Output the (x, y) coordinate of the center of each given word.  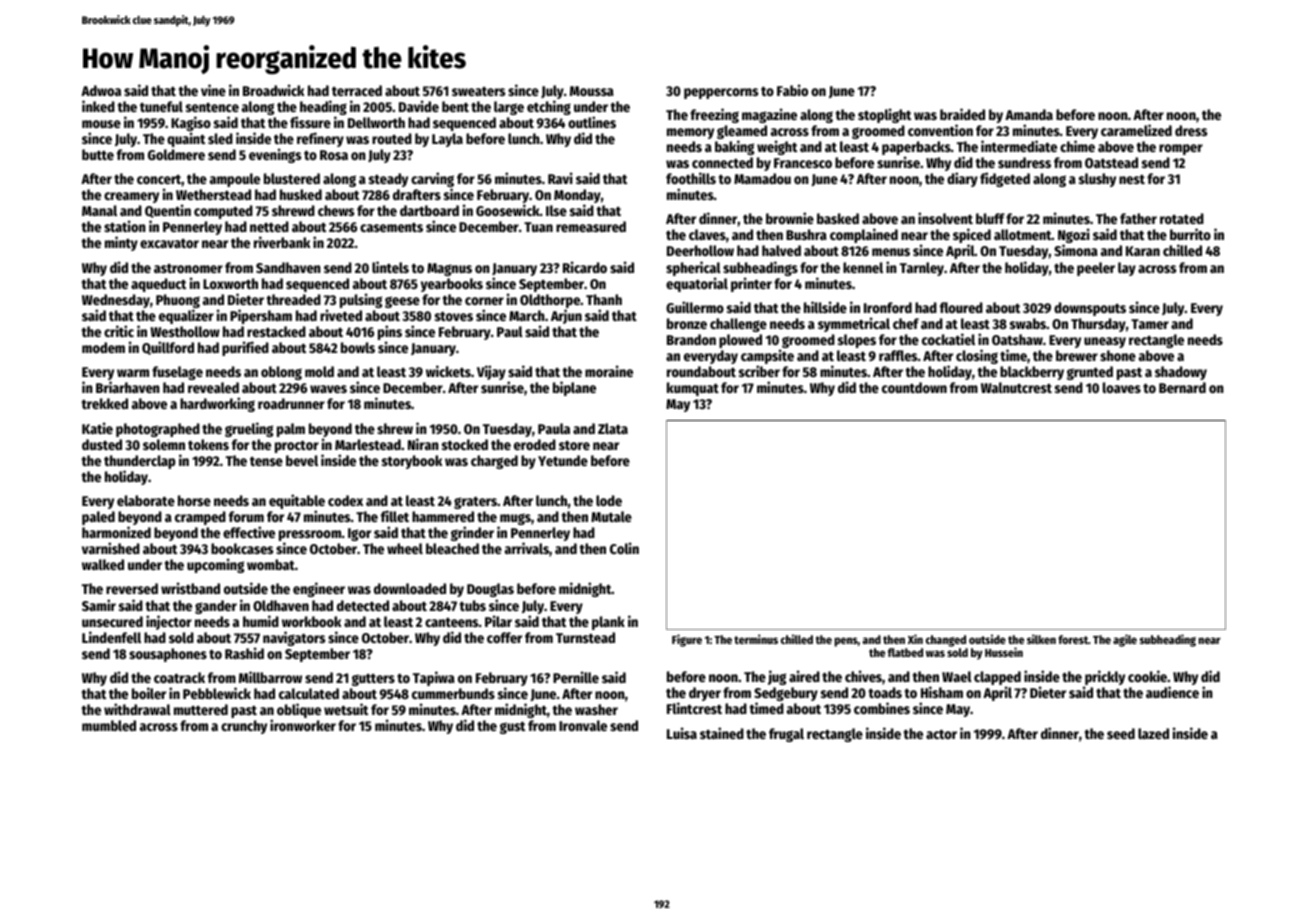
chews (336, 210)
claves (707, 234)
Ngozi (1074, 236)
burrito (1190, 234)
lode (609, 500)
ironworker (303, 725)
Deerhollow (700, 250)
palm (291, 430)
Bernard (1182, 387)
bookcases (242, 548)
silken (1041, 639)
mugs (515, 519)
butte (98, 154)
